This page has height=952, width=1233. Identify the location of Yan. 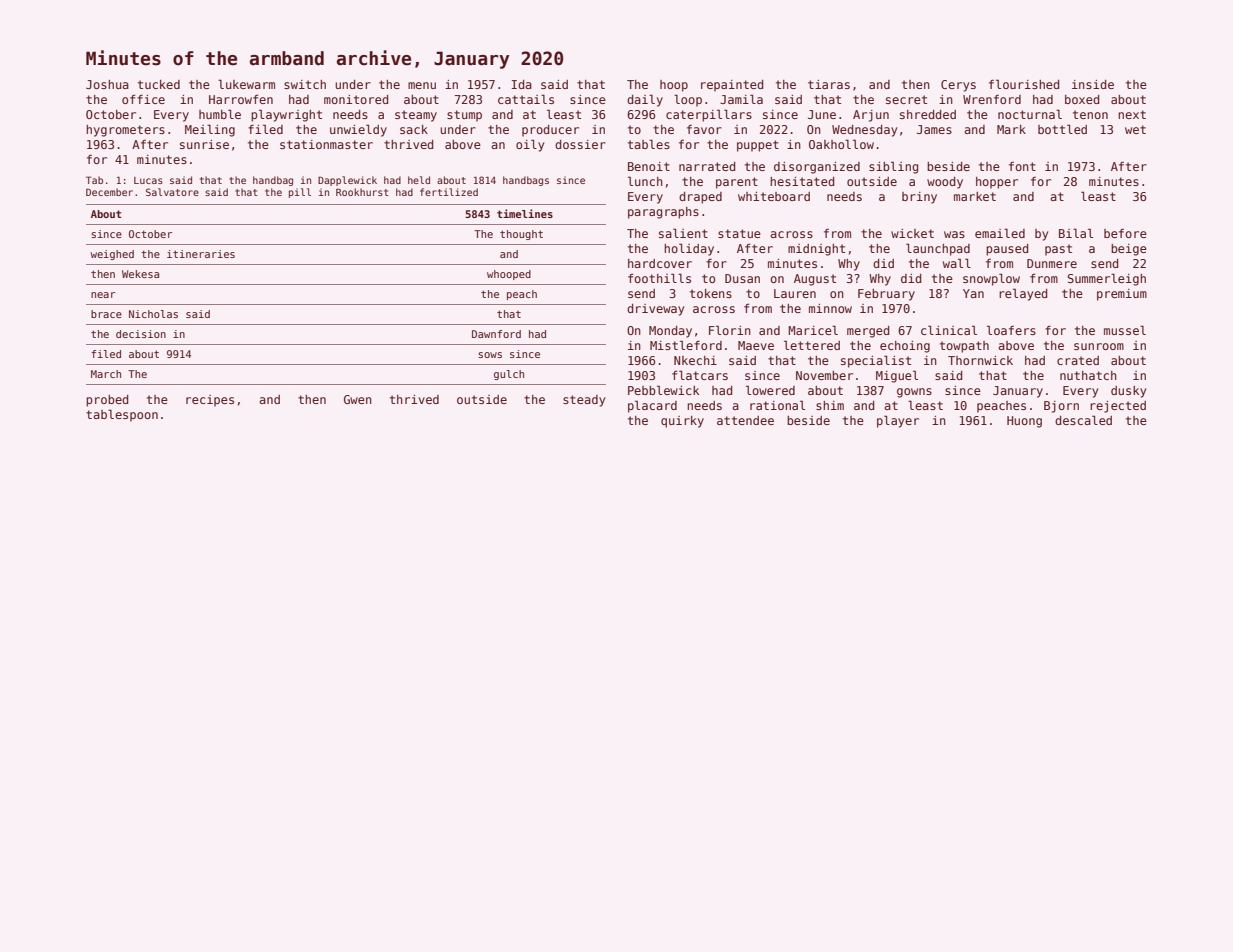
(973, 293).
